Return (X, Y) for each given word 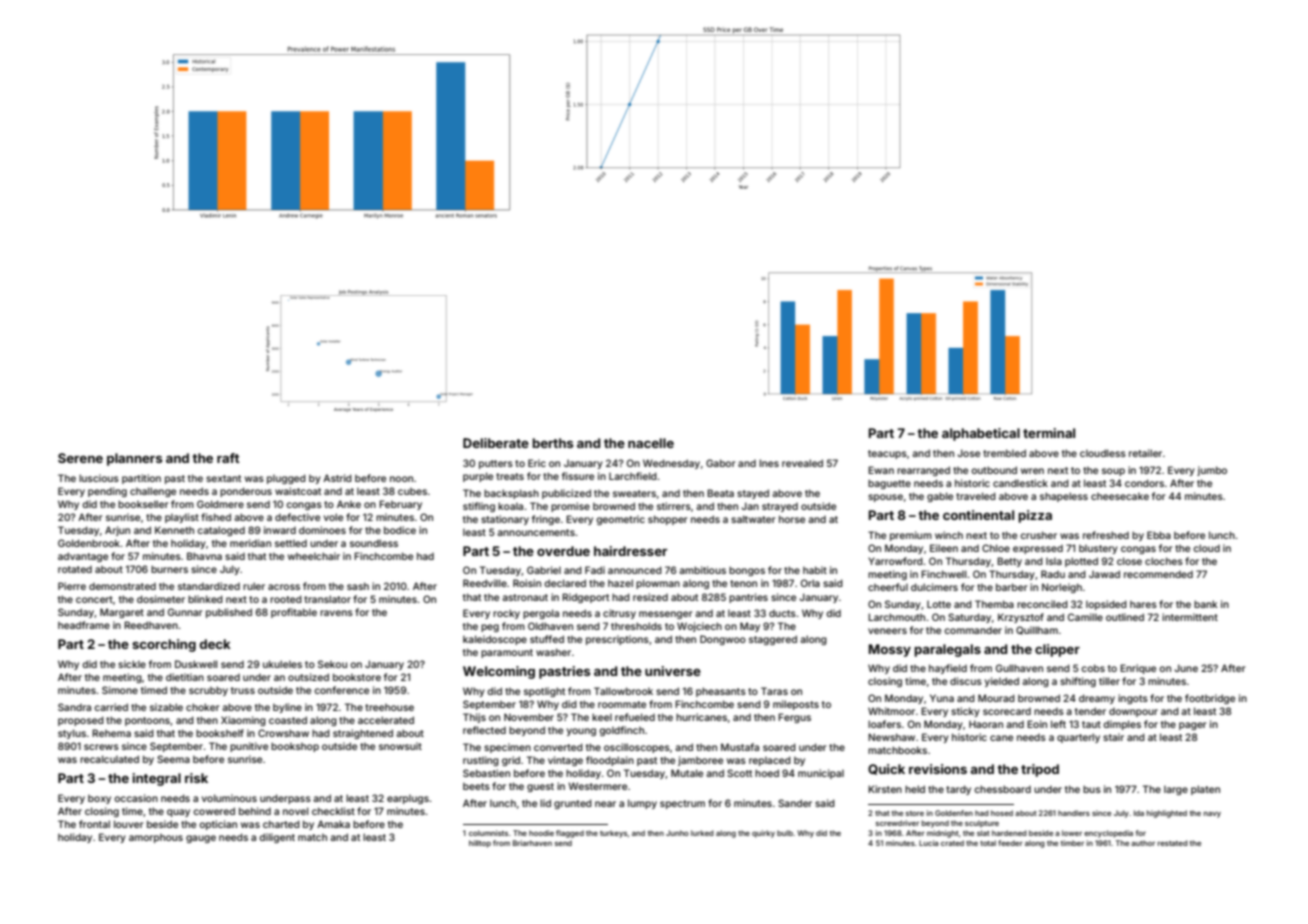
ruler (254, 586)
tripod (1040, 770)
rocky (506, 614)
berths (553, 443)
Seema (173, 759)
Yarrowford (895, 561)
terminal (1049, 433)
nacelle (651, 443)
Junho (677, 833)
